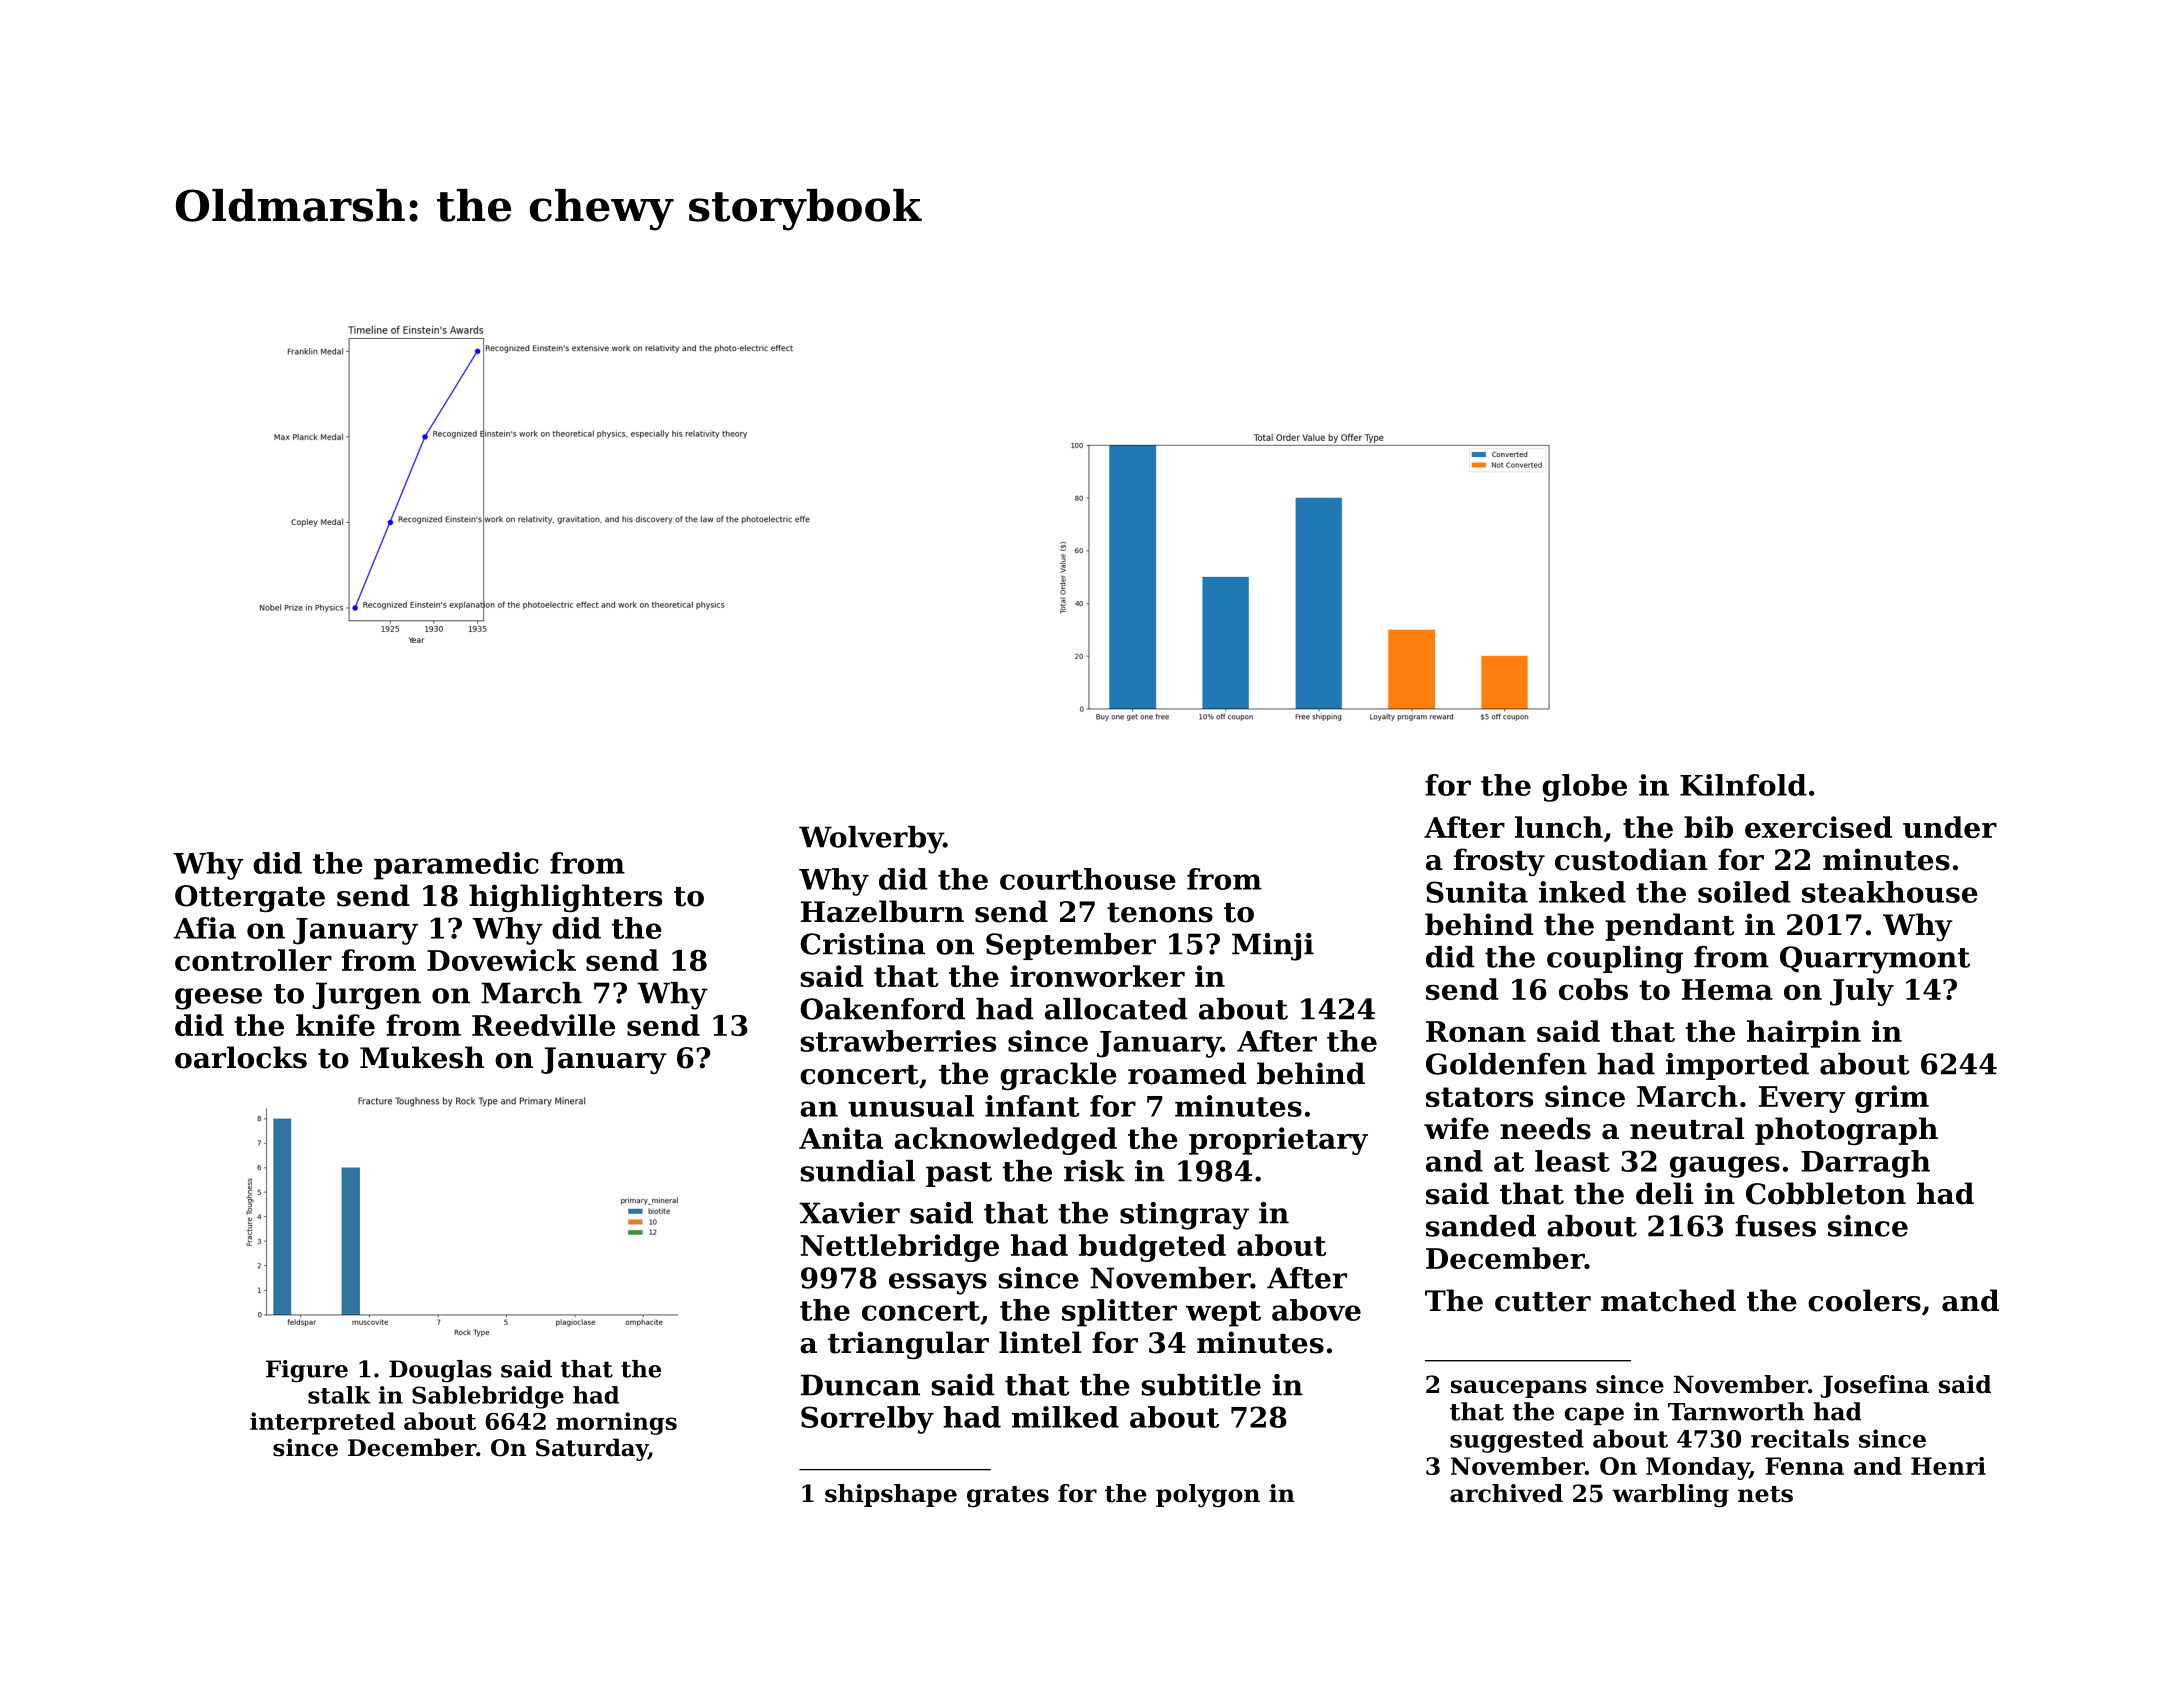  Describe the element at coordinates (1476, 1031) in the page. I see `Ronan` at that location.
